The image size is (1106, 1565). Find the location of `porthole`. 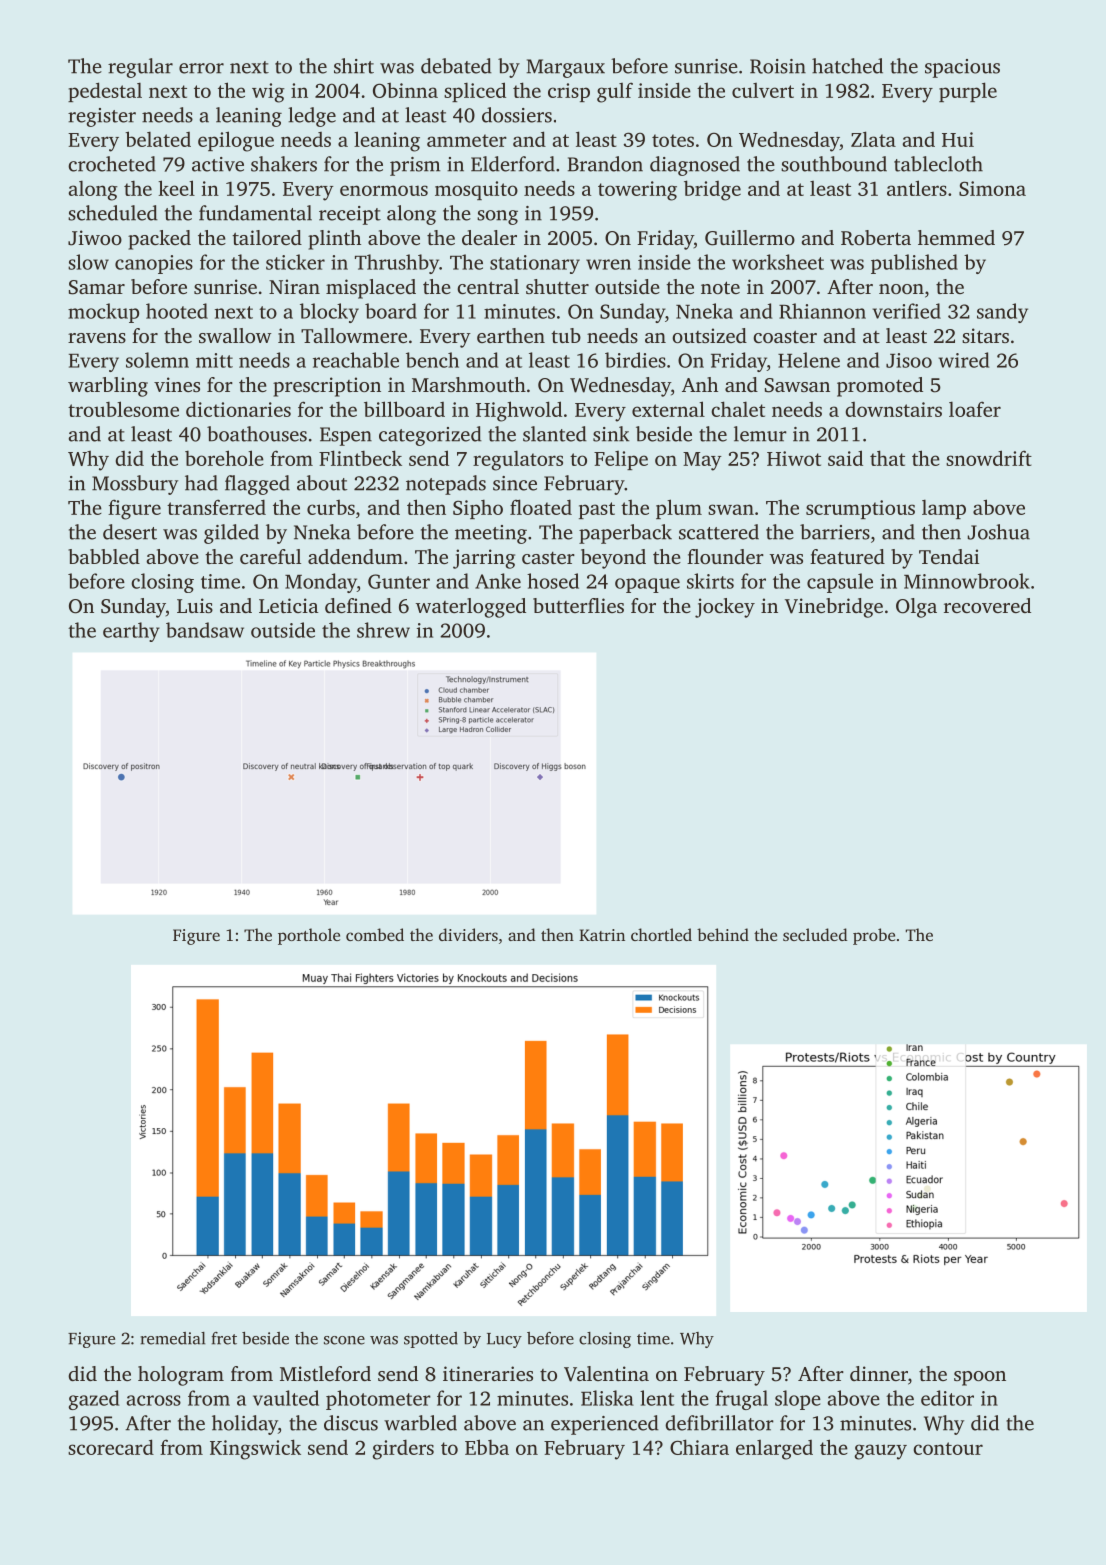

porthole is located at coordinates (309, 936).
